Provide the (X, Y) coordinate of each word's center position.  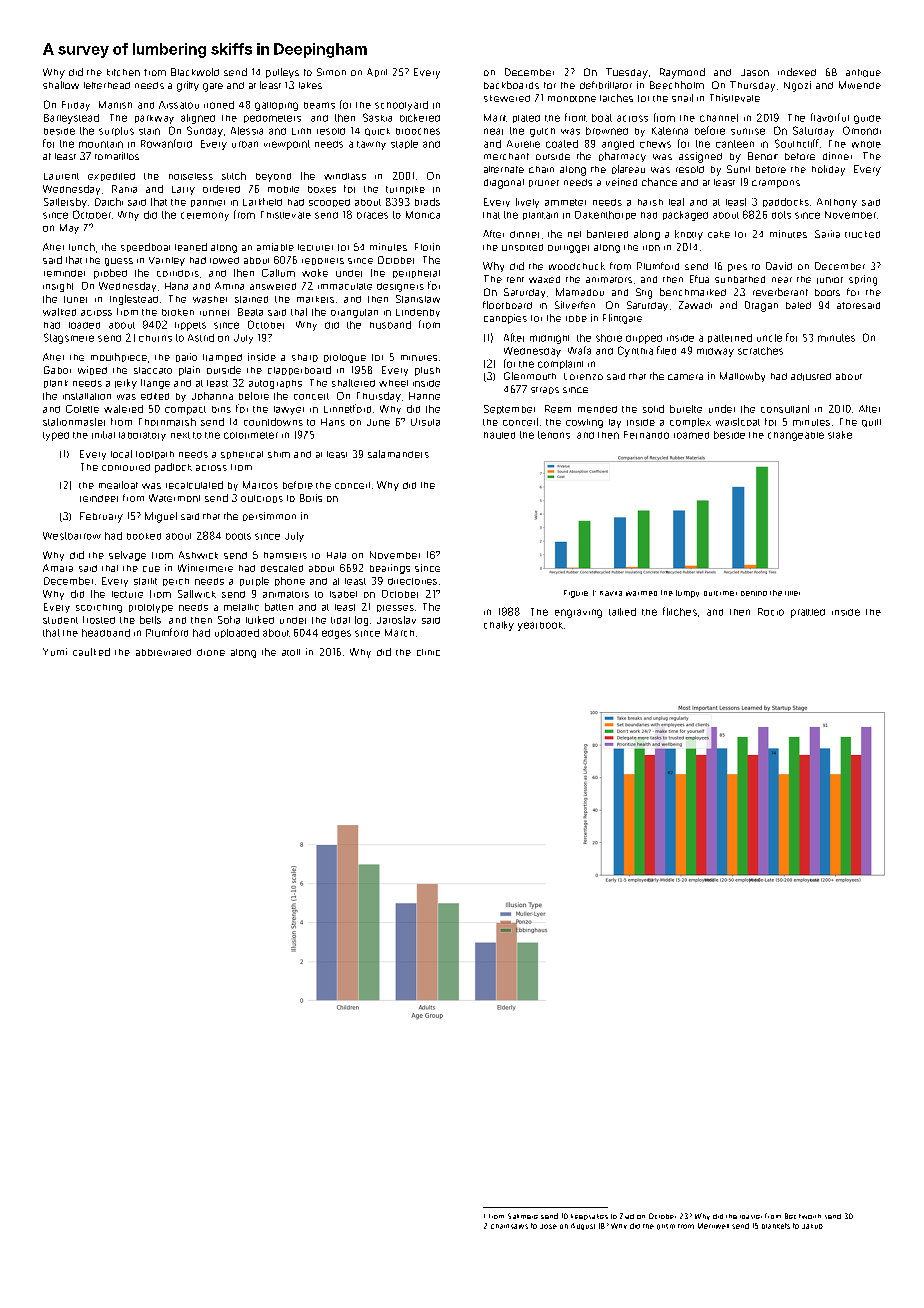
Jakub (812, 1226)
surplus (116, 131)
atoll (291, 652)
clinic (428, 652)
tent (515, 280)
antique (863, 73)
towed (224, 260)
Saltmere (523, 1216)
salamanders (398, 454)
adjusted (811, 377)
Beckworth (803, 1216)
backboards (511, 85)
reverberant (780, 292)
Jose (548, 1226)
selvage (127, 556)
